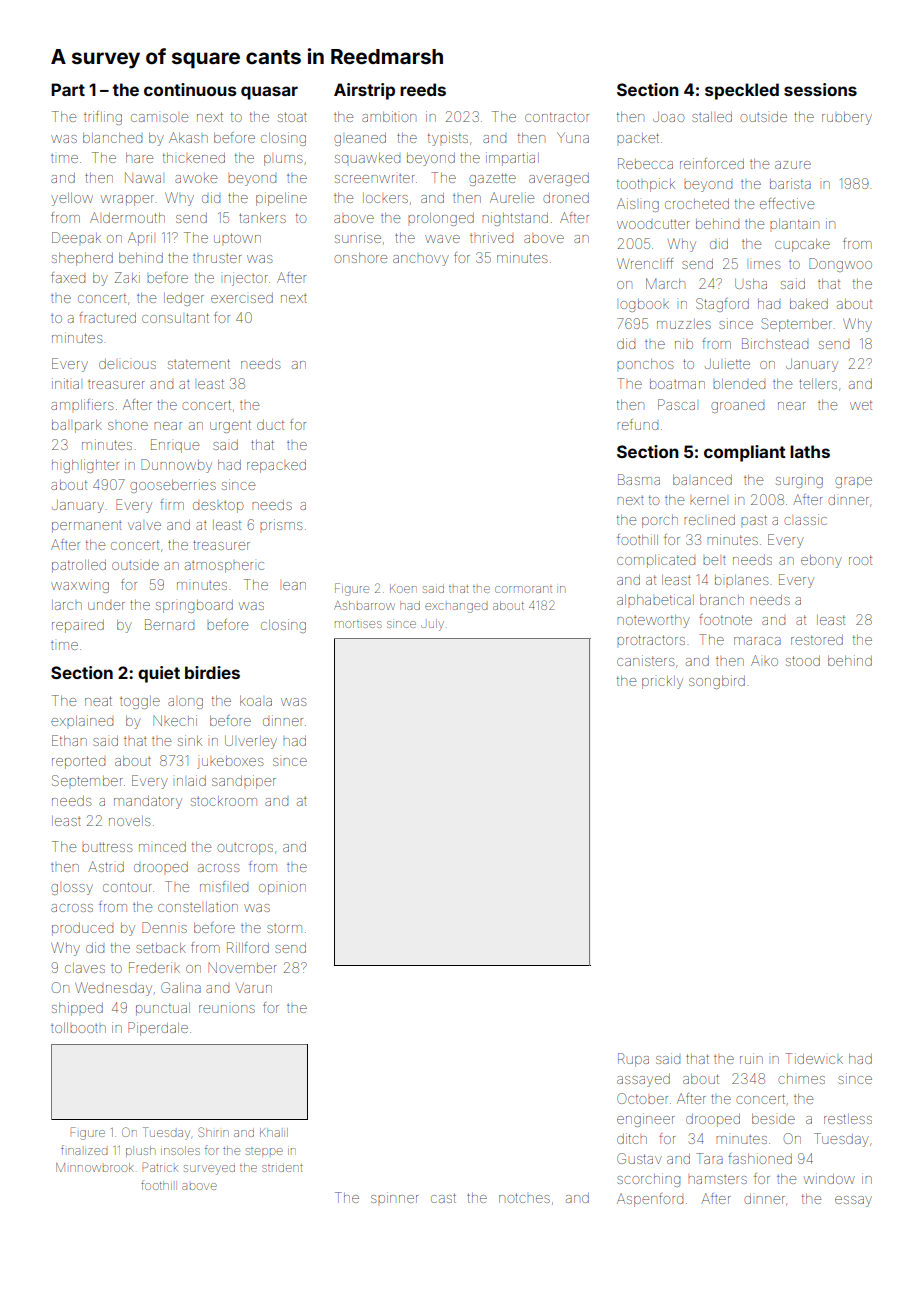  I want to click on shepherd, so click(82, 259).
